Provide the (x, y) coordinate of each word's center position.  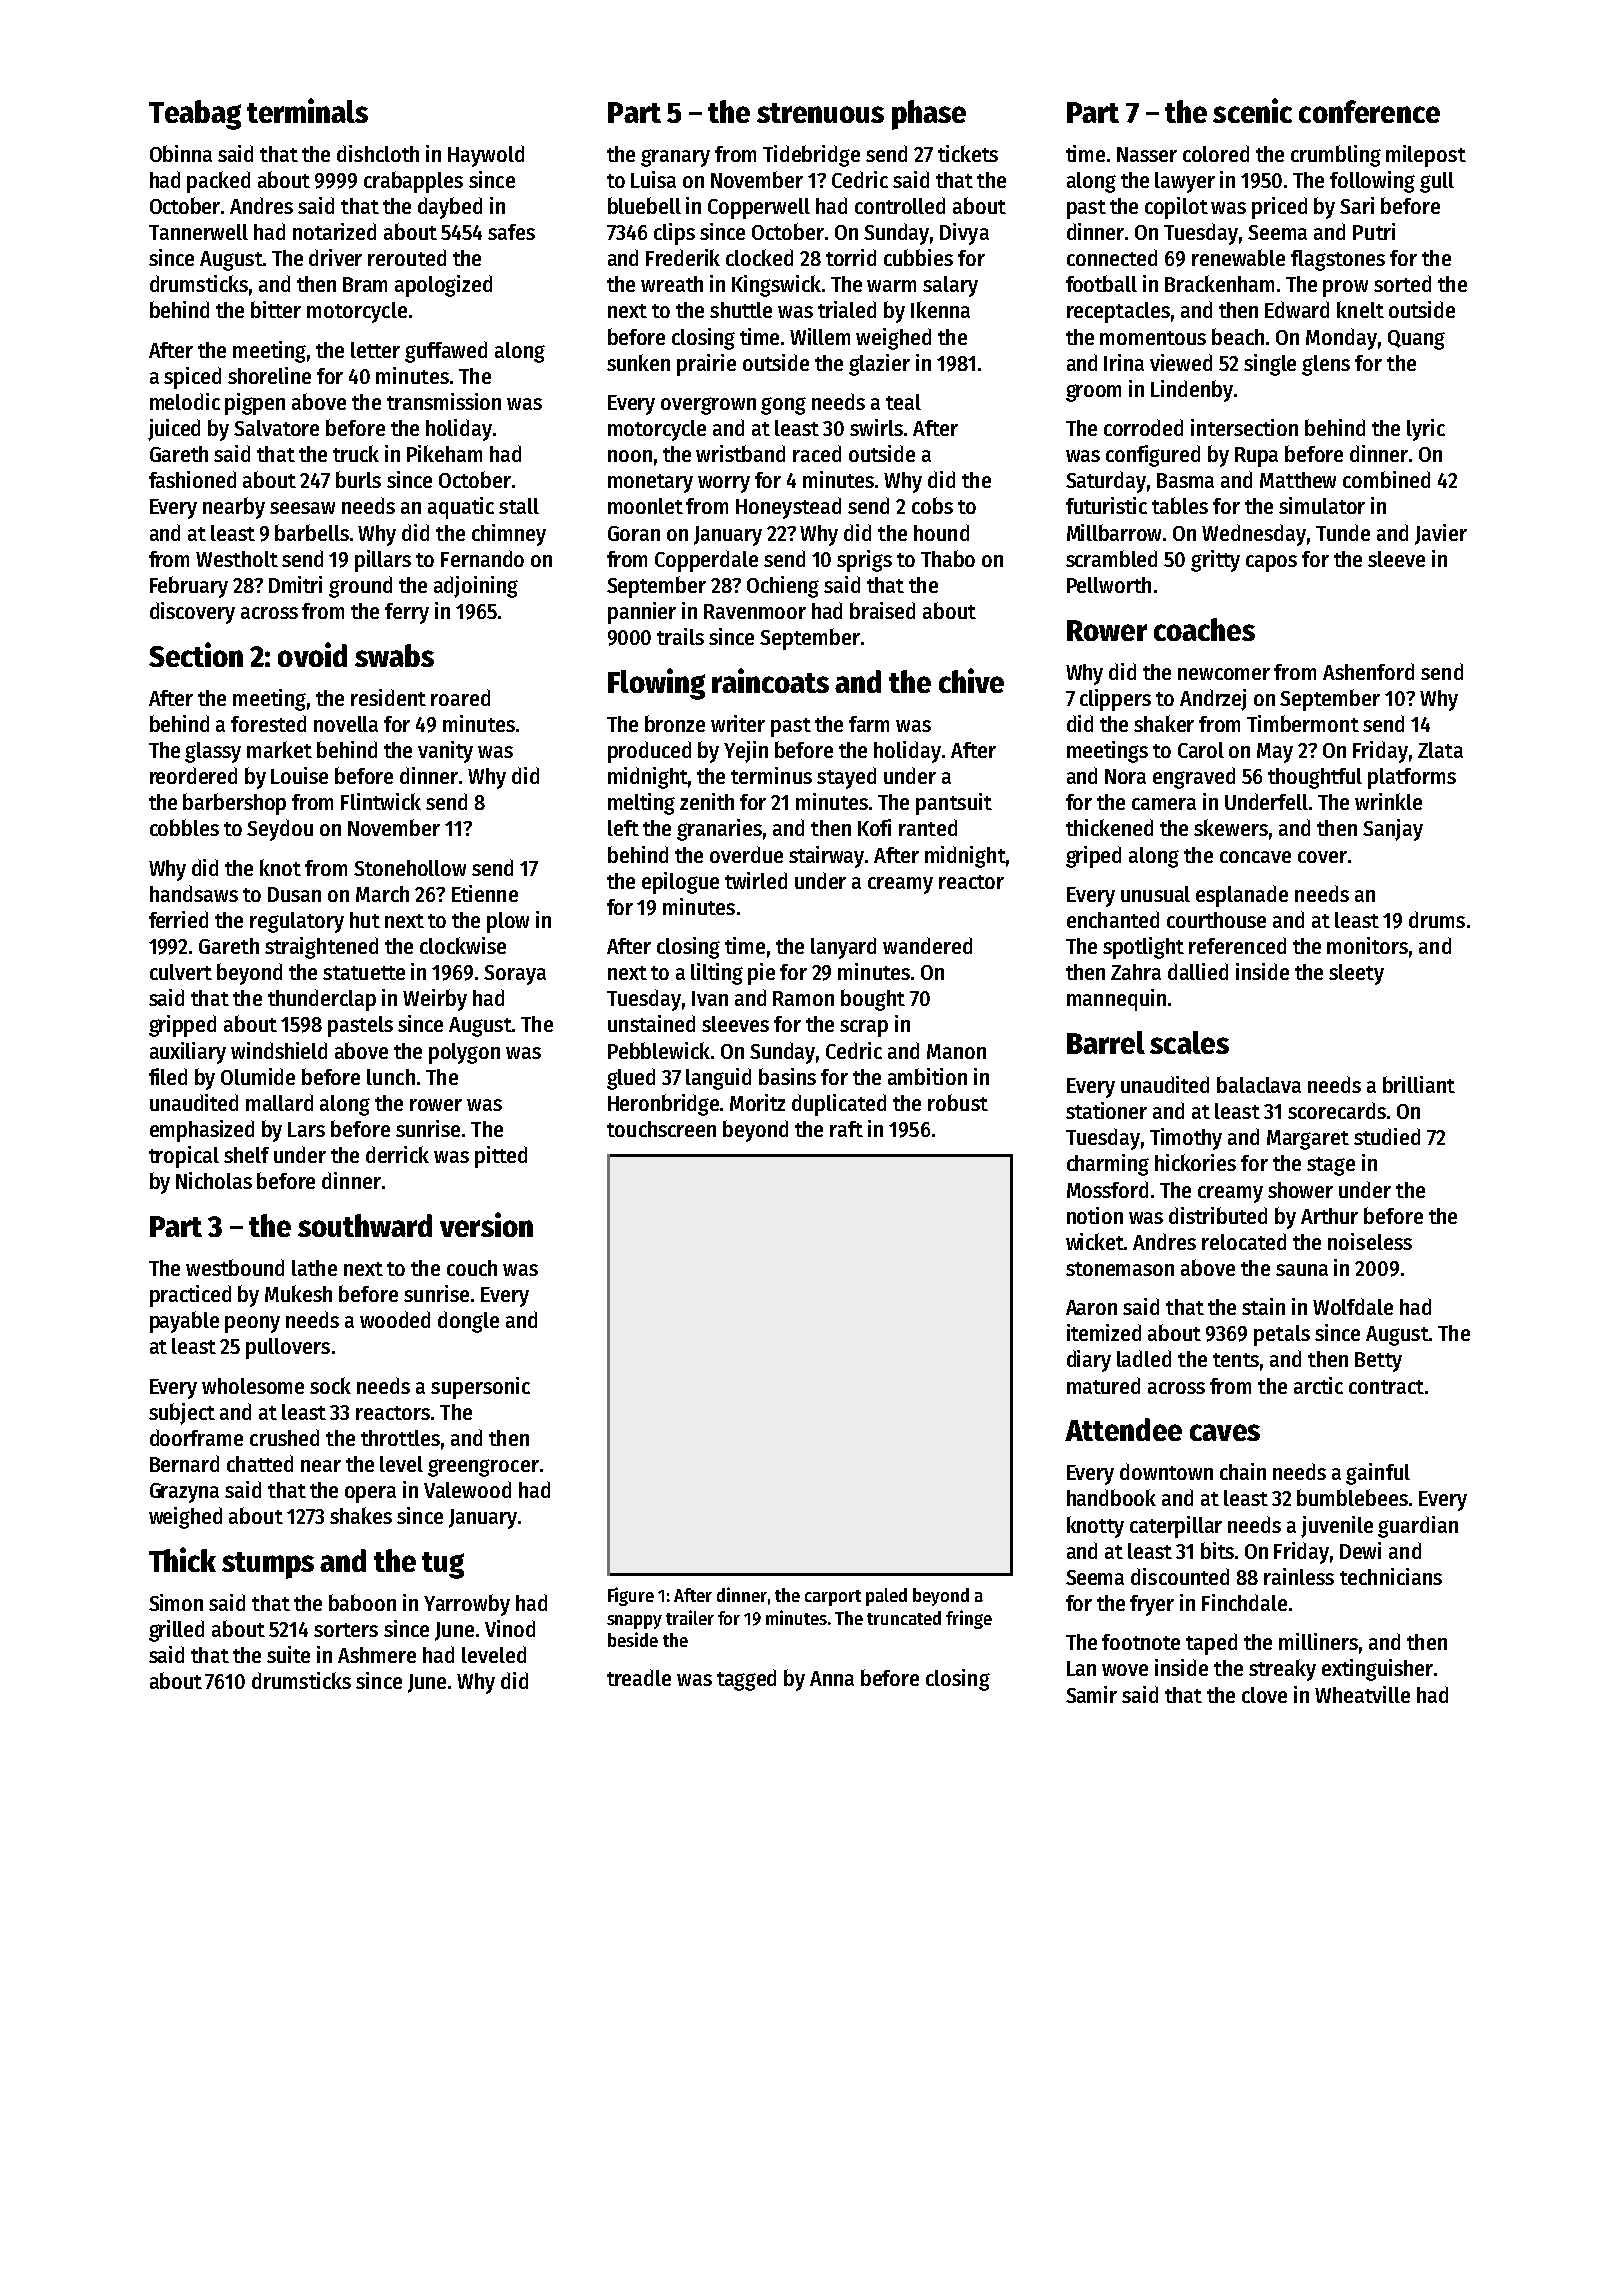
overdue (746, 854)
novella (346, 724)
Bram (365, 284)
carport (833, 1598)
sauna (1302, 1270)
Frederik (683, 257)
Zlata (1440, 750)
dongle (468, 1322)
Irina (1124, 362)
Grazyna (184, 1493)
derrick (397, 1154)
